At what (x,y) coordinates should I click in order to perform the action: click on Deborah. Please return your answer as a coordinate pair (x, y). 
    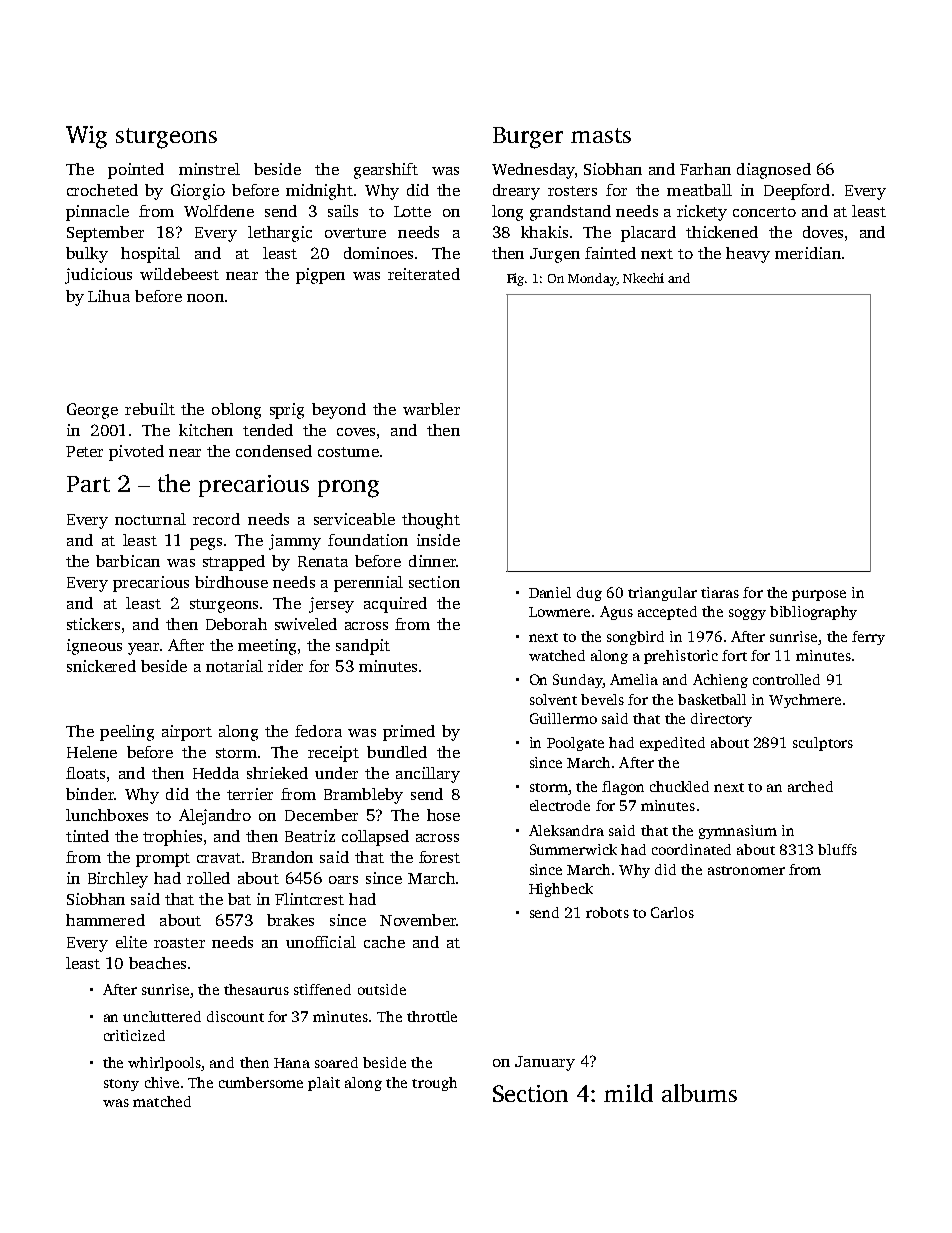
    Looking at the image, I should click on (236, 624).
